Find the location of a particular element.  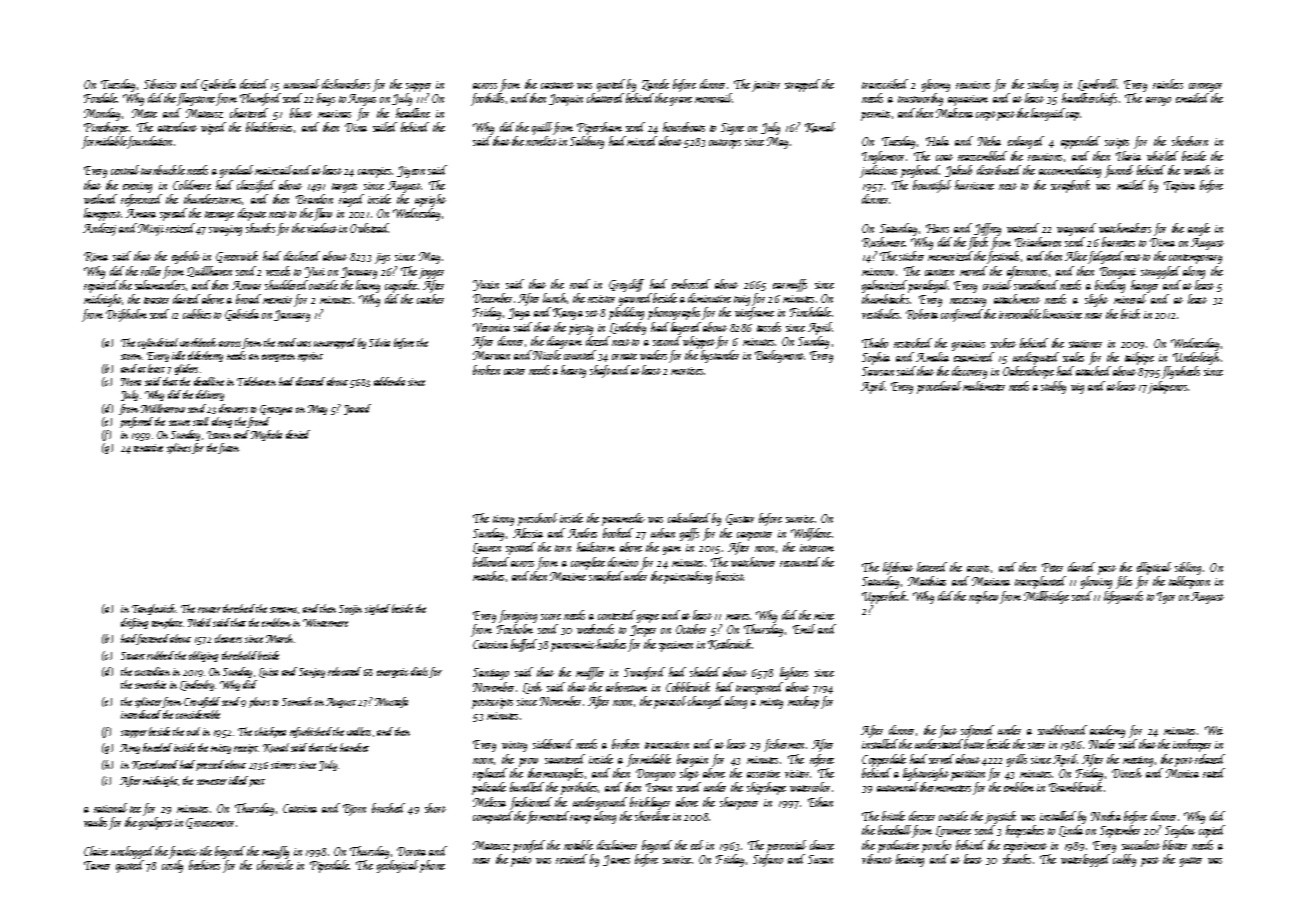

innkeeper is located at coordinates (1192, 745).
